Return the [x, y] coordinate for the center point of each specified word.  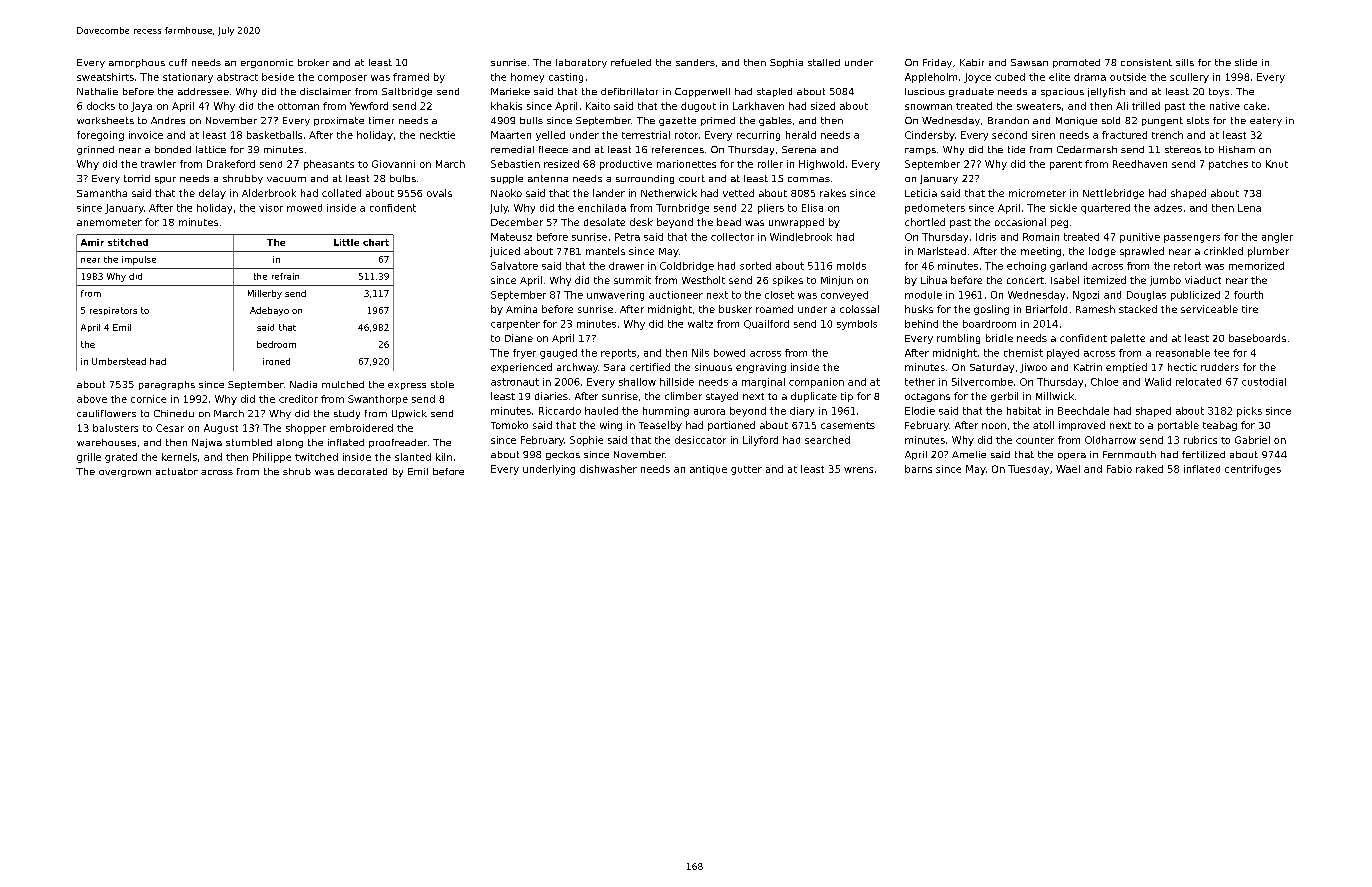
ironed [276, 361]
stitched [128, 242]
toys [1219, 92]
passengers [1192, 239]
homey [527, 78]
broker [313, 62]
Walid [1158, 382]
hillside [677, 382]
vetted [738, 193]
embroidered [361, 428]
